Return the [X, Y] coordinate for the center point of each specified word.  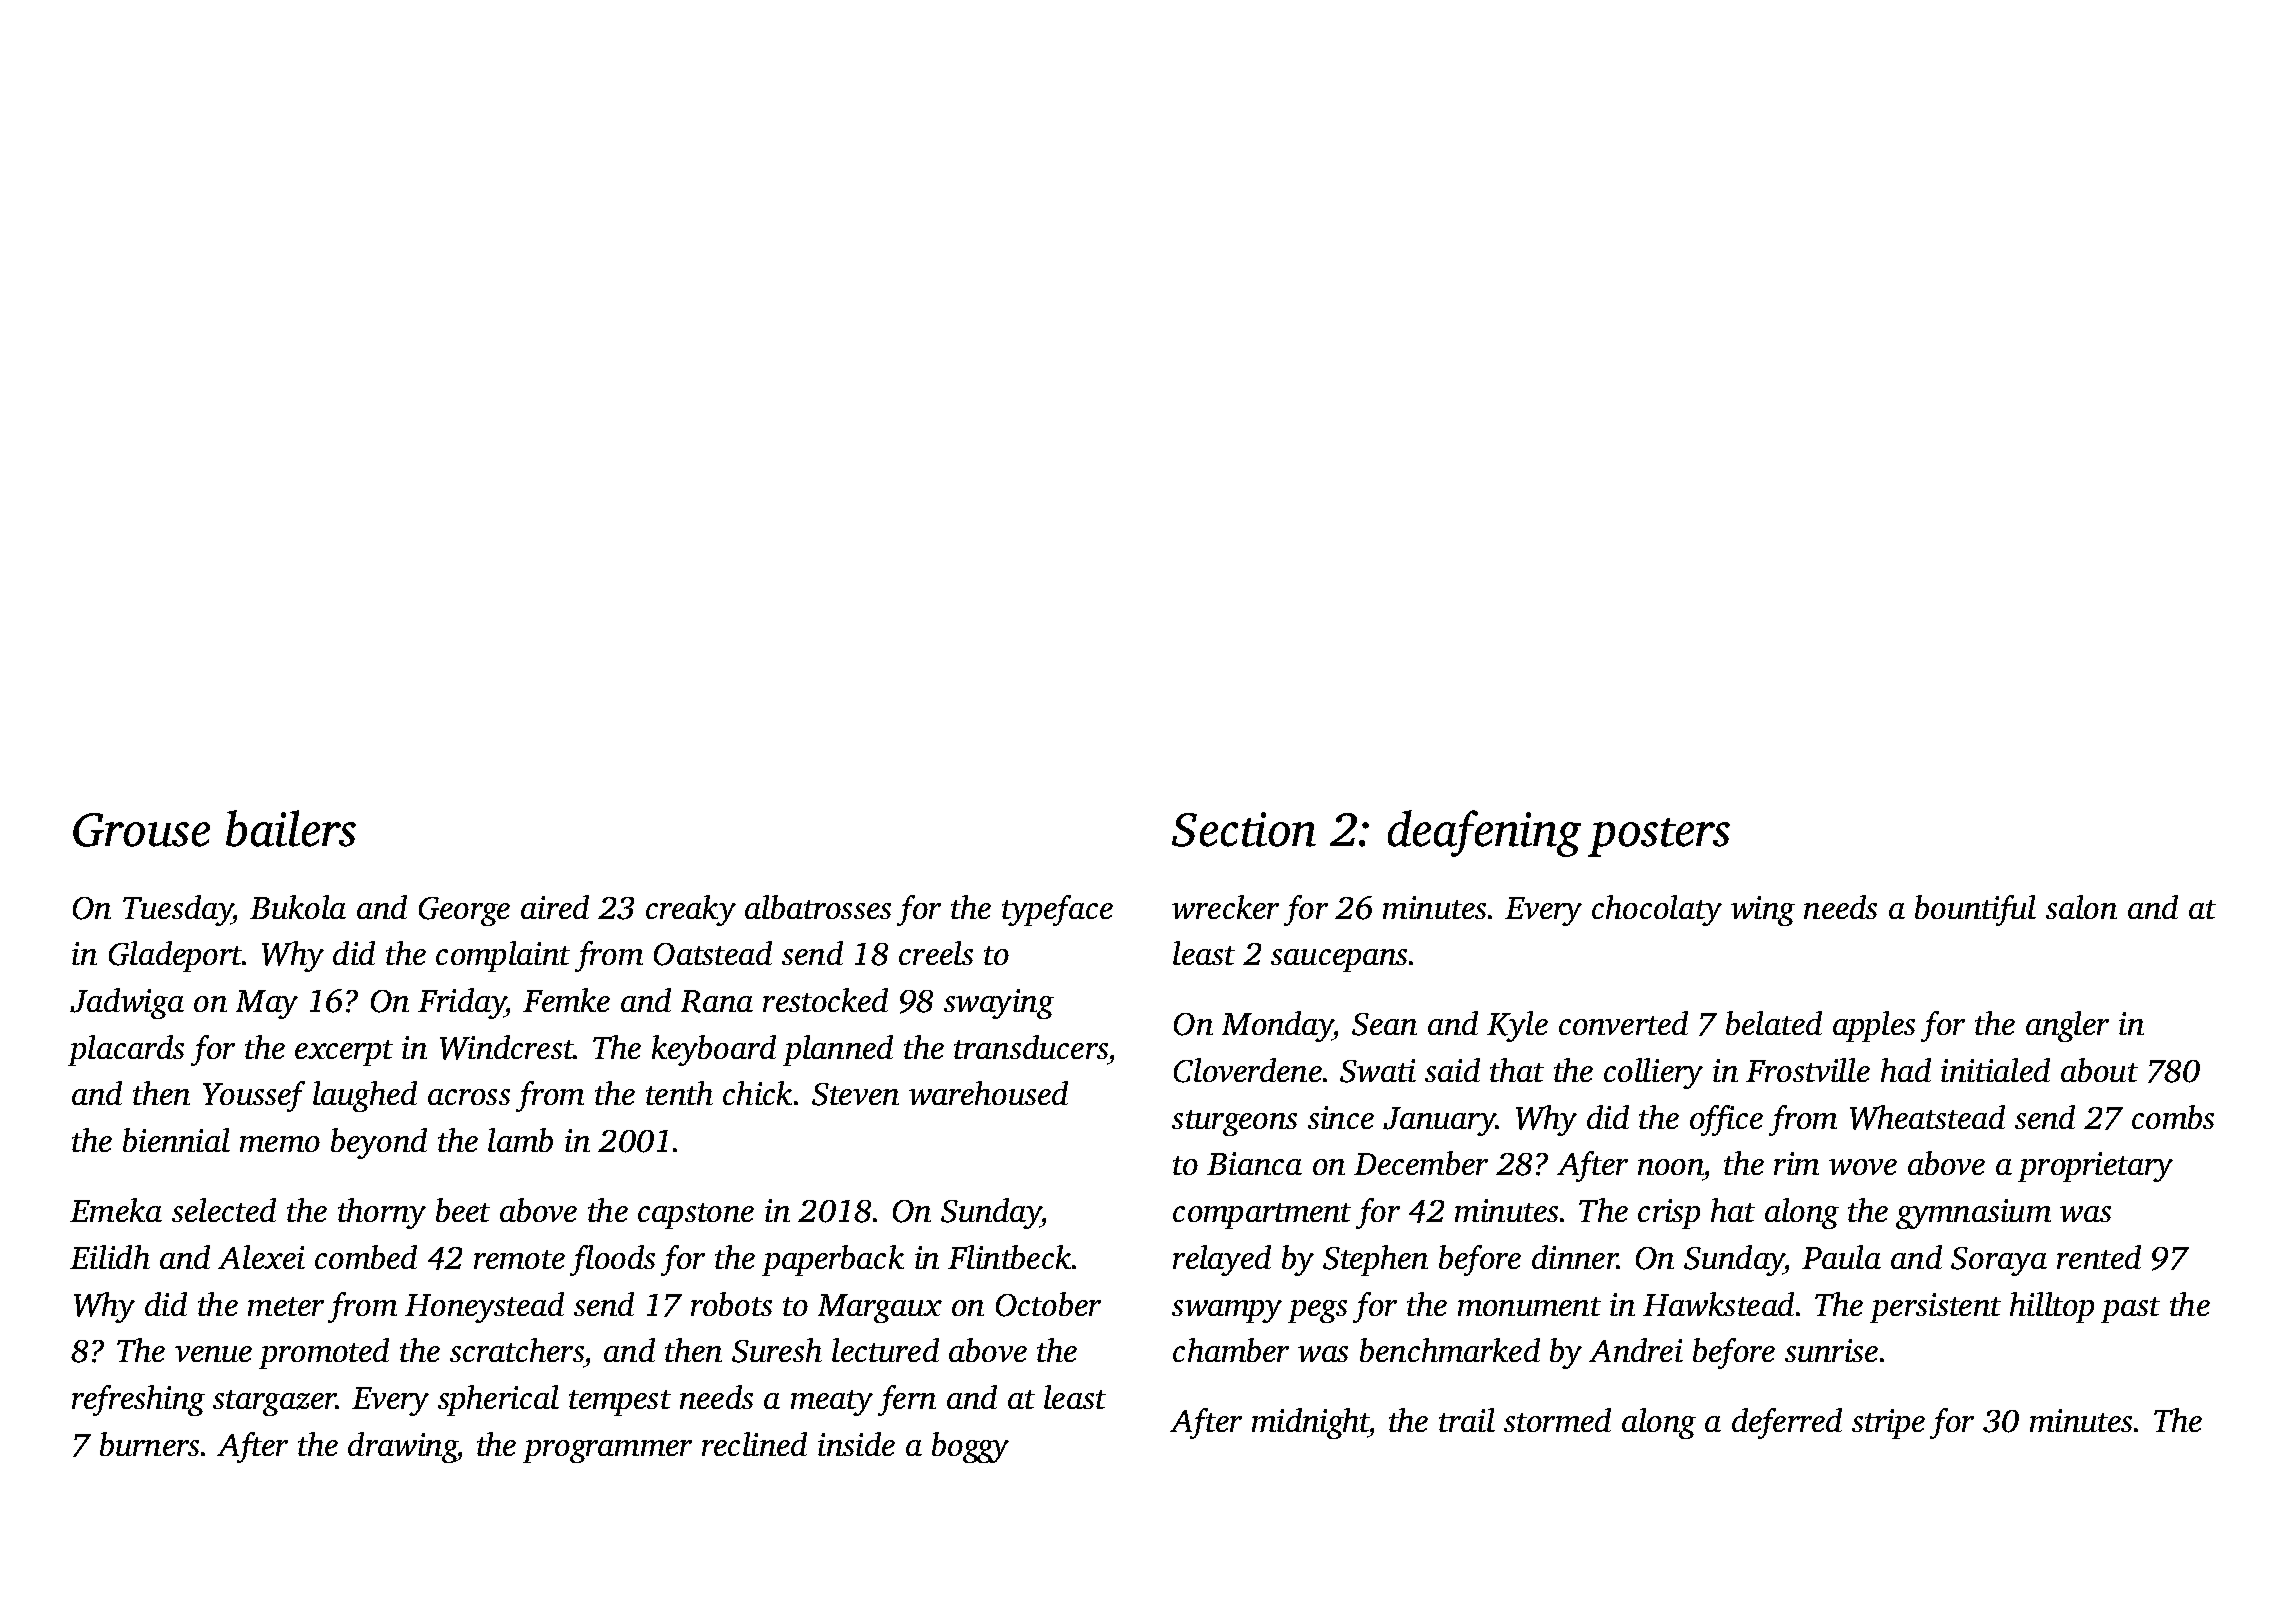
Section [1244, 829]
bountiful [1975, 910]
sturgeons [1234, 1123]
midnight [1310, 1423]
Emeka [116, 1210]
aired [555, 907]
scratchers [517, 1350]
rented [2099, 1257]
